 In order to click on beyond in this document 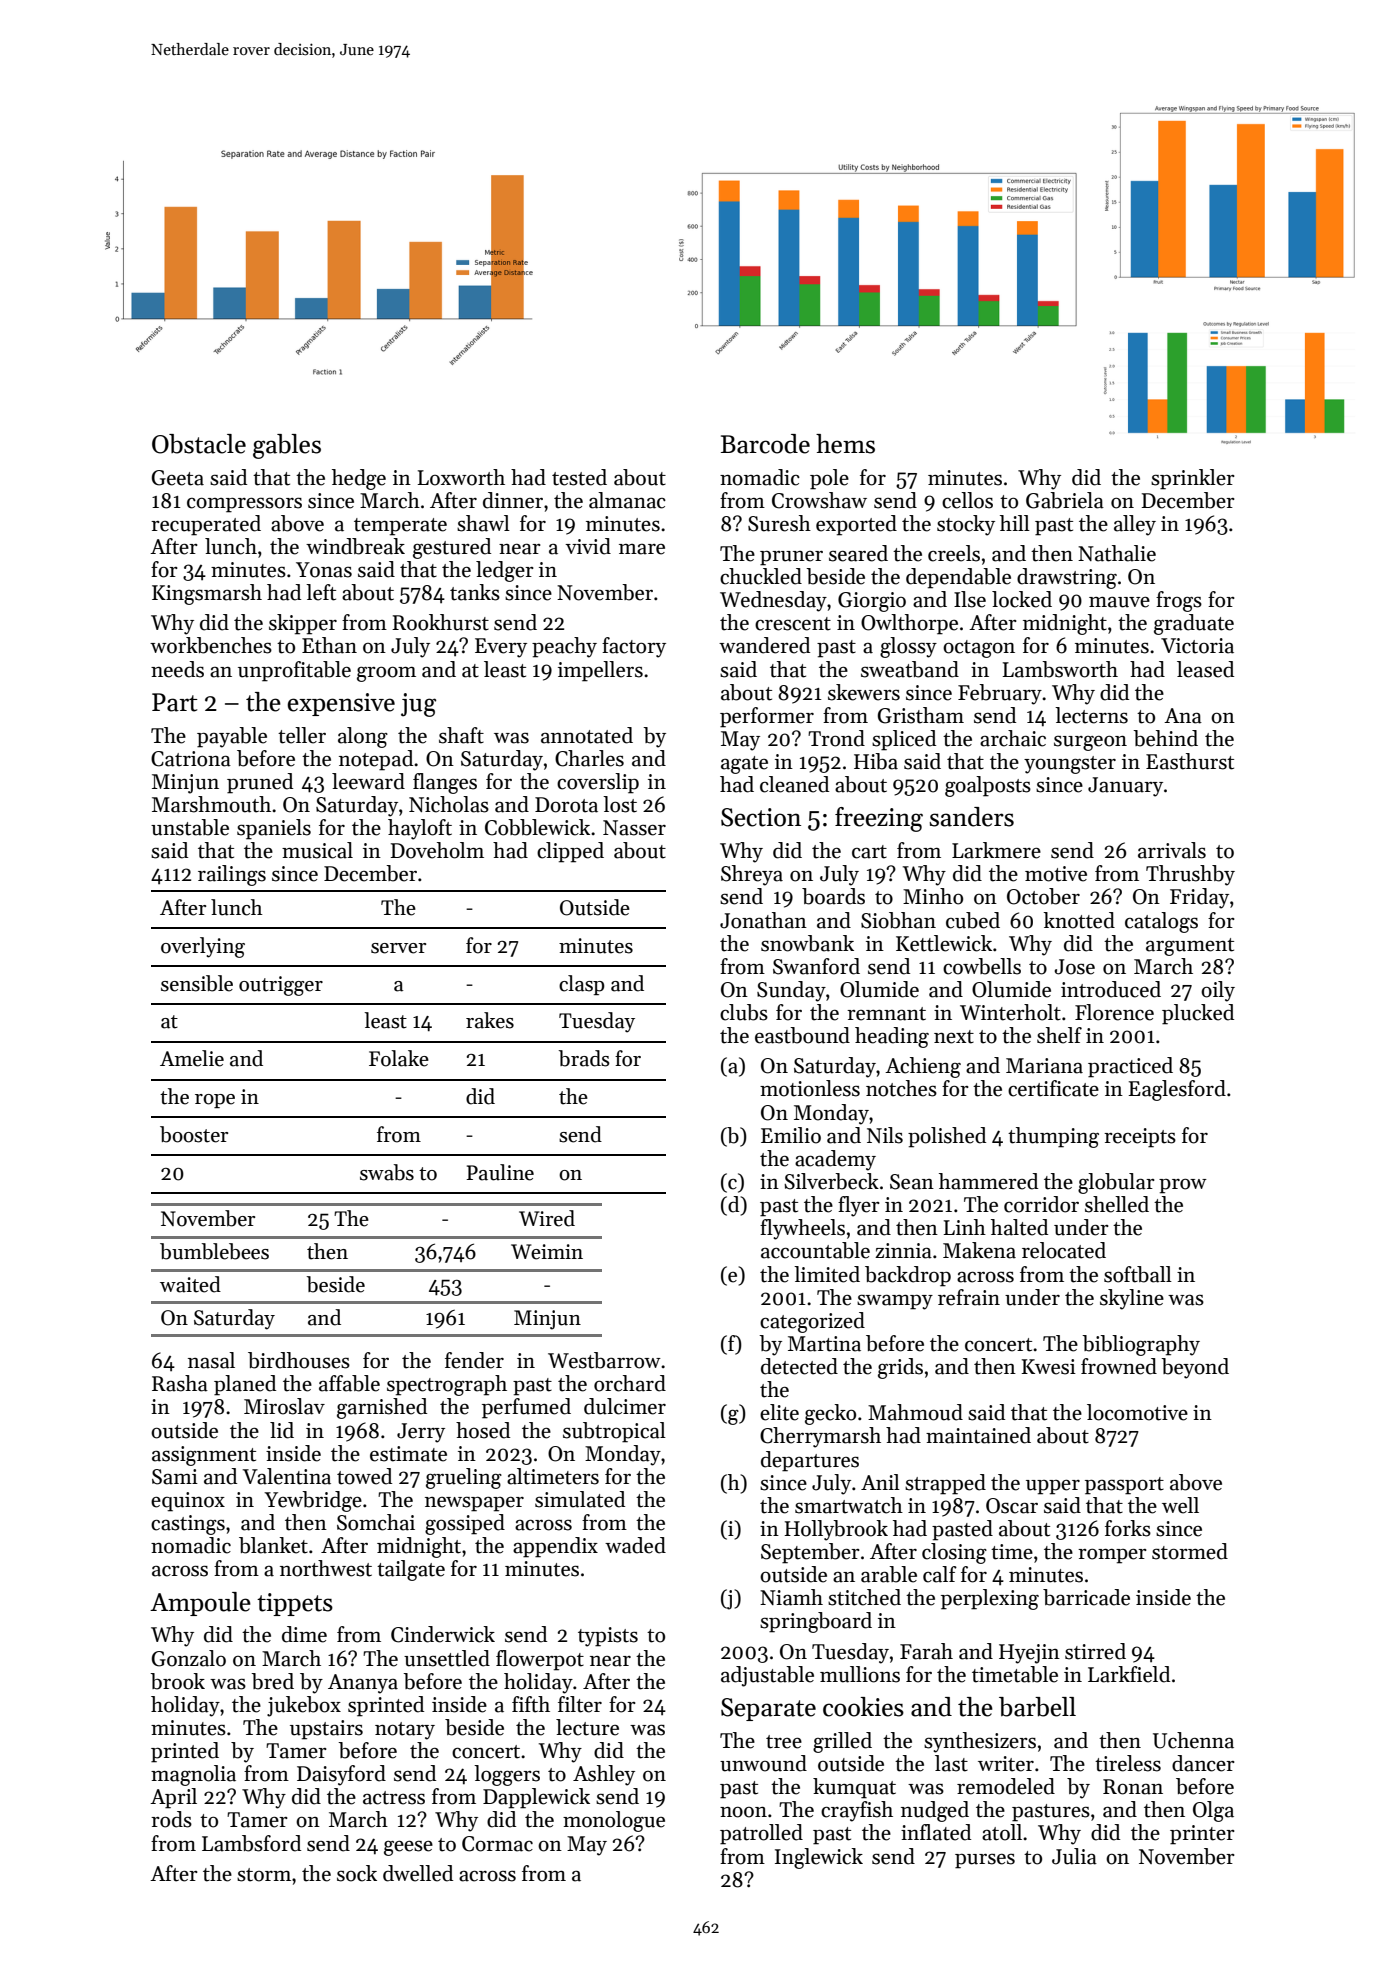, I will do `click(1195, 1368)`.
